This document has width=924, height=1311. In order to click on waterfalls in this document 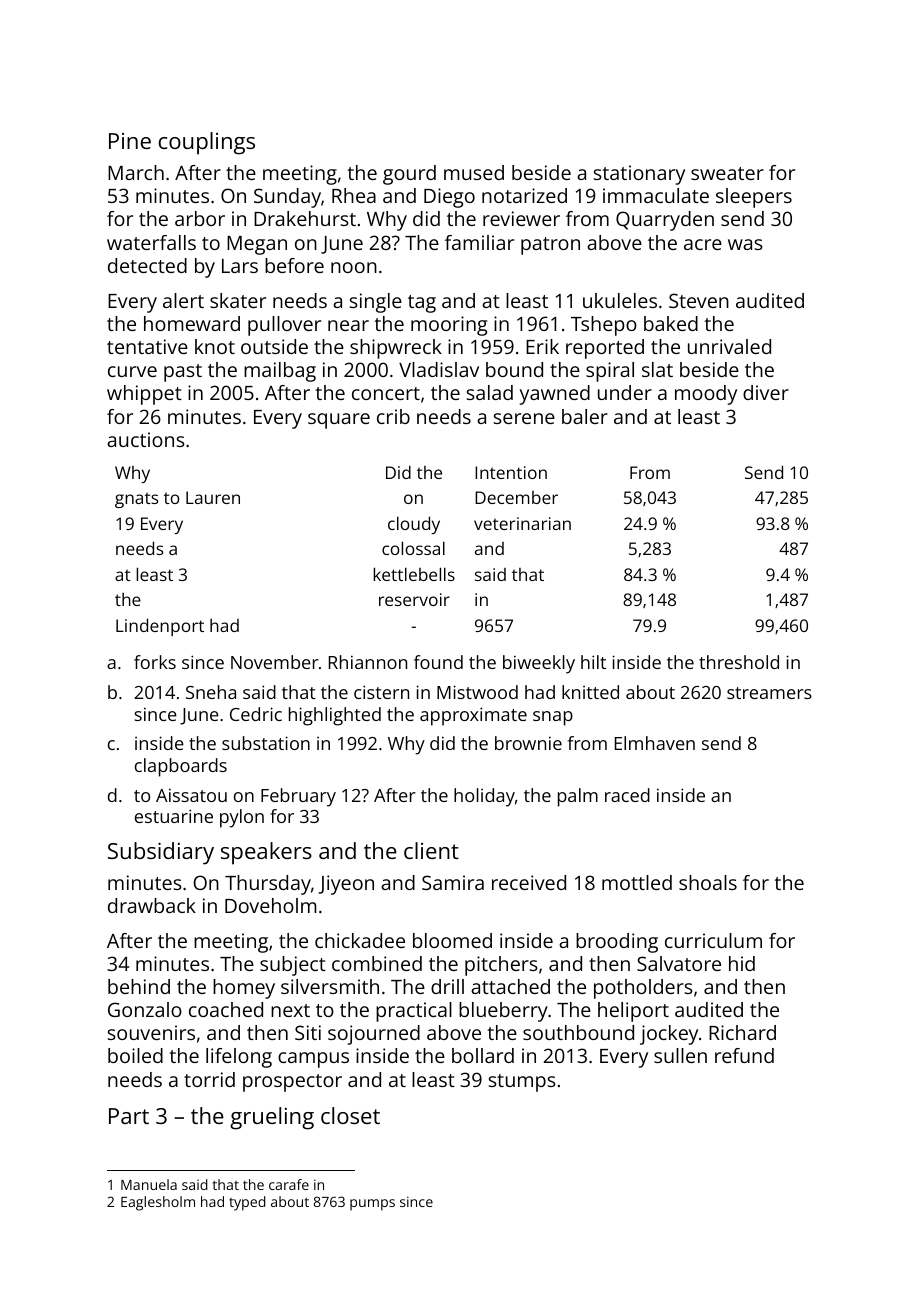, I will do `click(151, 242)`.
